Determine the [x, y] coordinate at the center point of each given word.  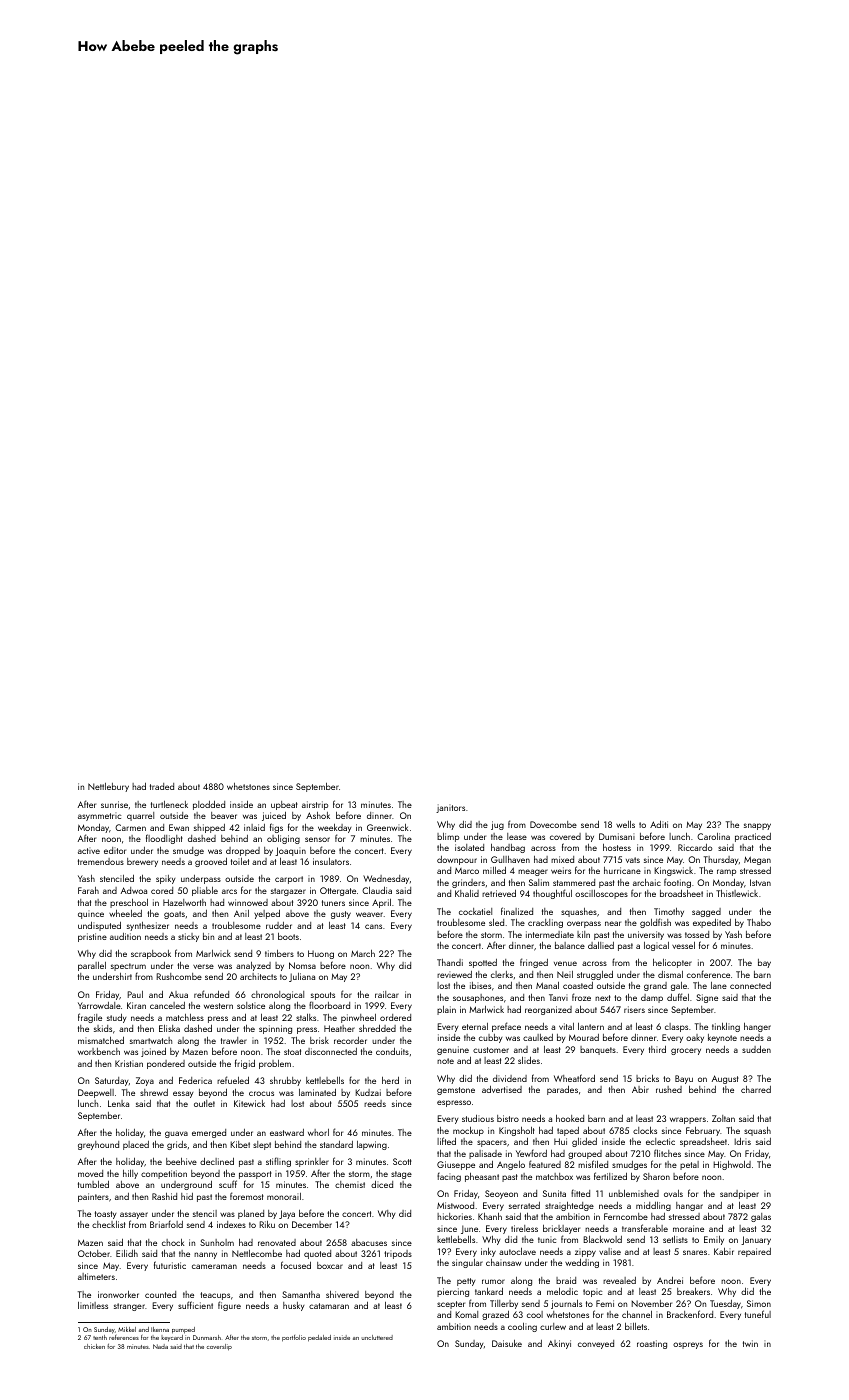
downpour [457, 860]
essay [183, 1094]
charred [756, 1089]
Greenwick [387, 827]
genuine [453, 1050]
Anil [241, 913]
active [89, 850]
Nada [160, 1346]
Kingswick [673, 871]
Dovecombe [553, 824]
